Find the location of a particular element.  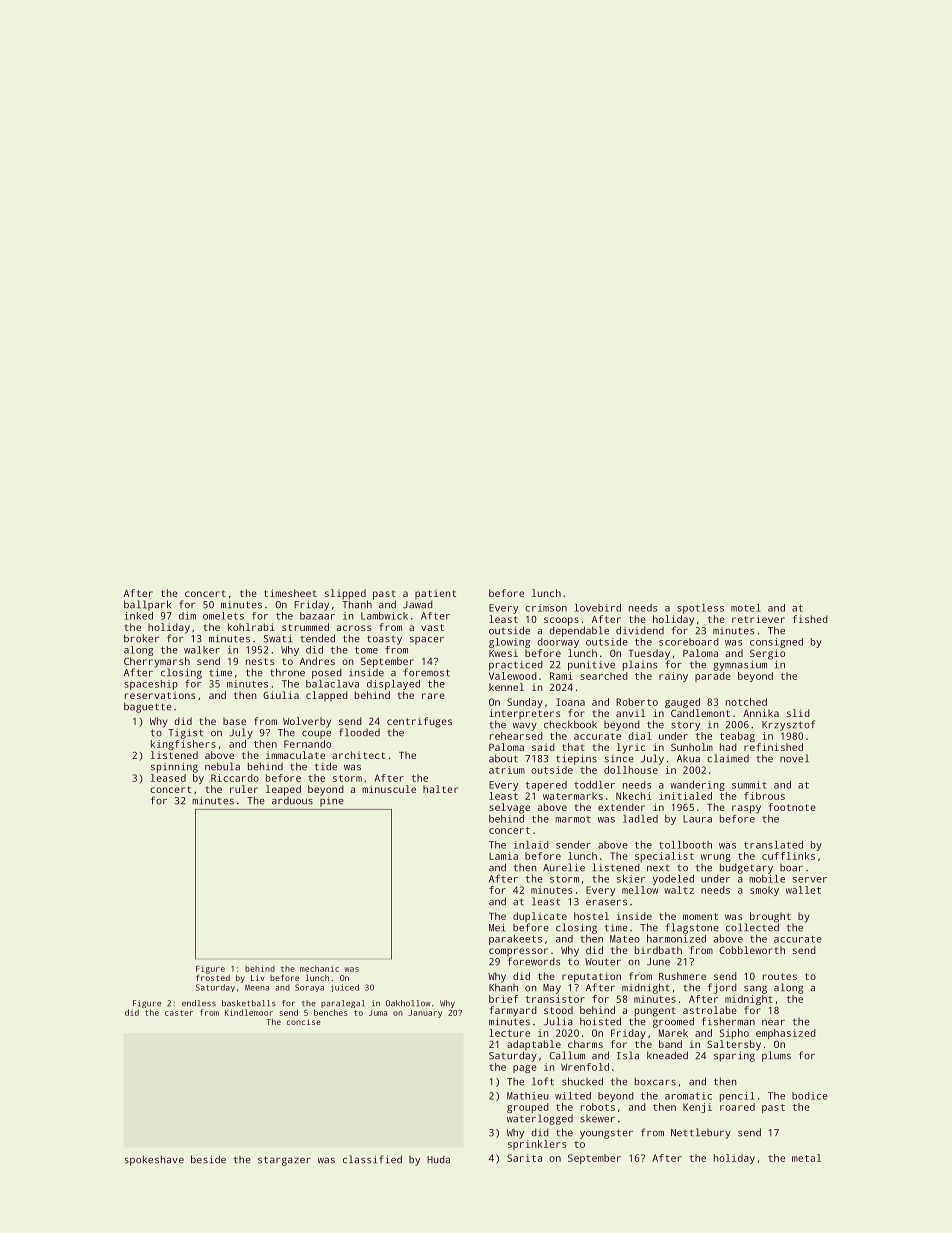

patient is located at coordinates (435, 594).
